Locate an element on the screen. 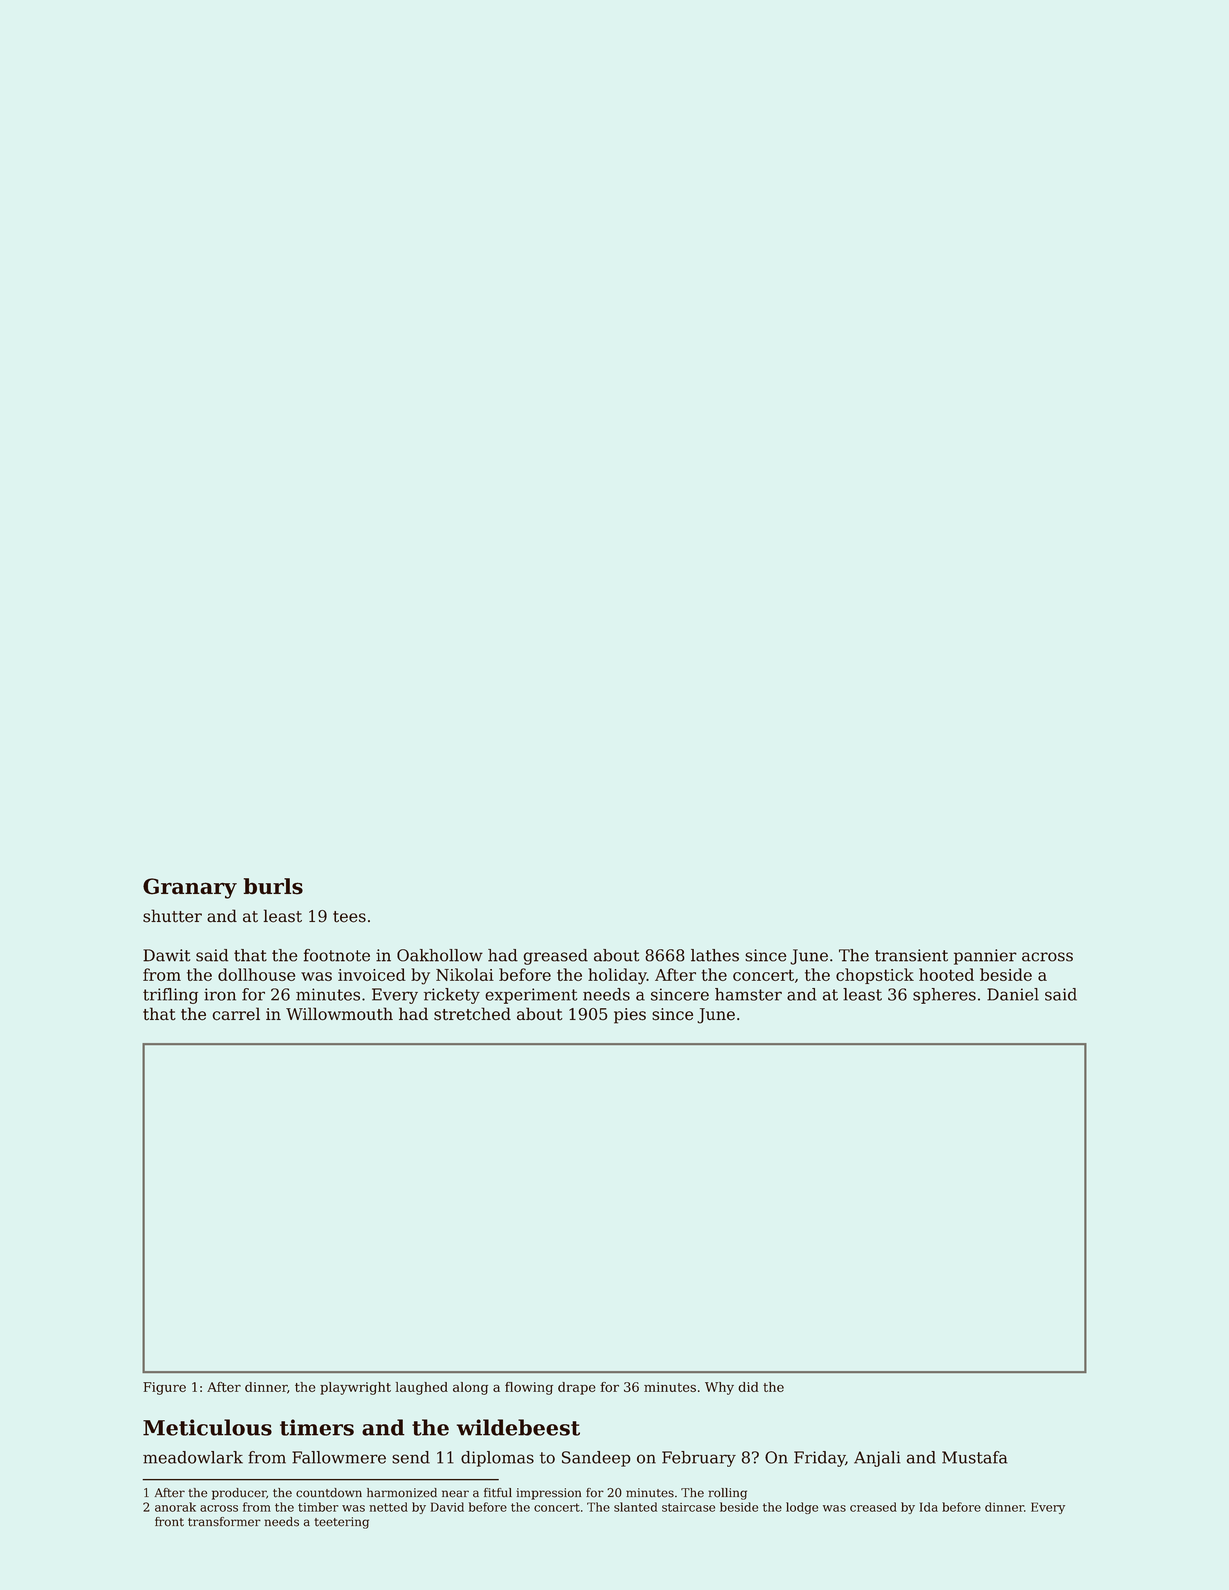 Image resolution: width=1229 pixels, height=1590 pixels. David is located at coordinates (447, 1507).
